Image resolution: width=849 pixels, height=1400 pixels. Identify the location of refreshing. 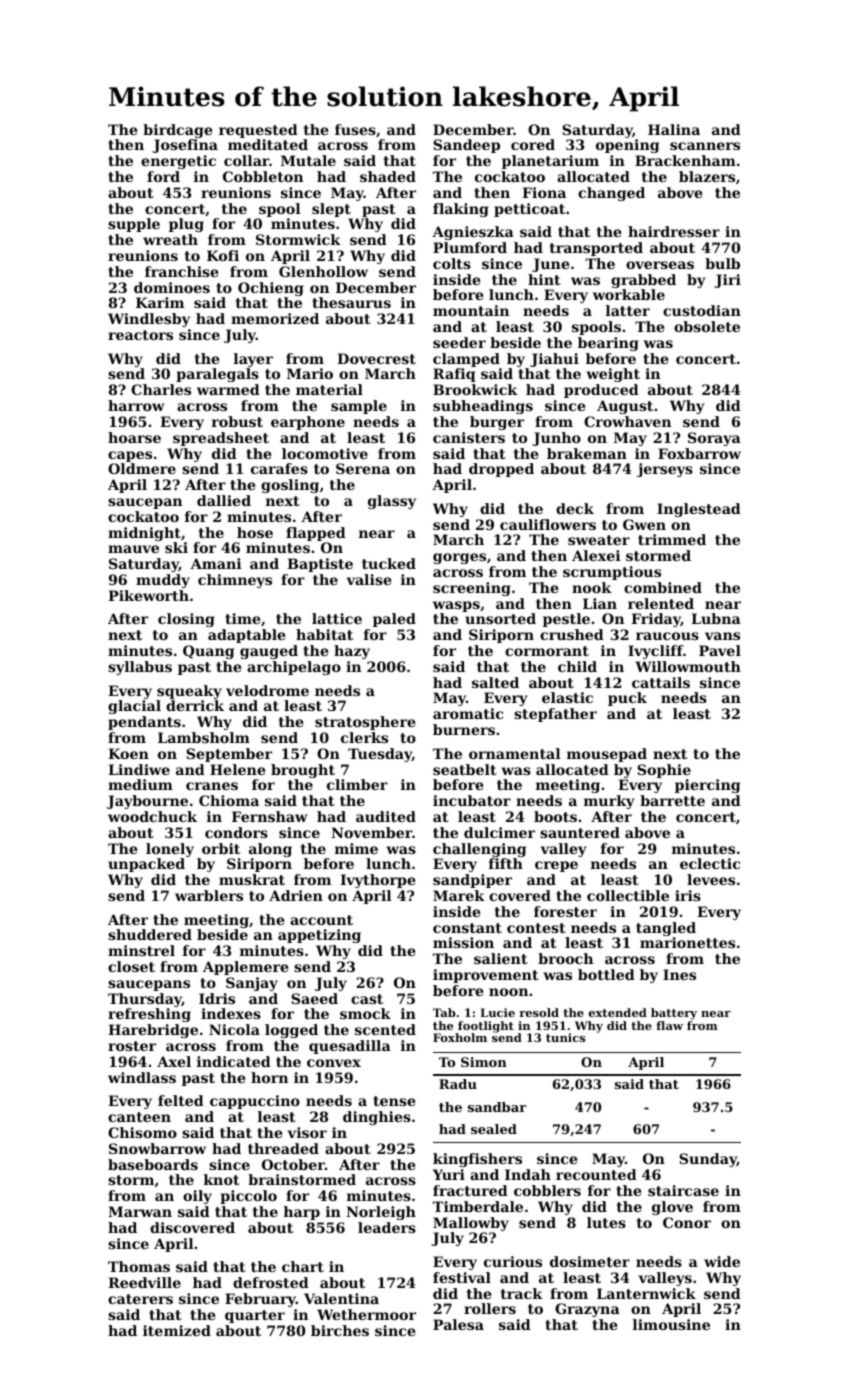
(149, 1015).
